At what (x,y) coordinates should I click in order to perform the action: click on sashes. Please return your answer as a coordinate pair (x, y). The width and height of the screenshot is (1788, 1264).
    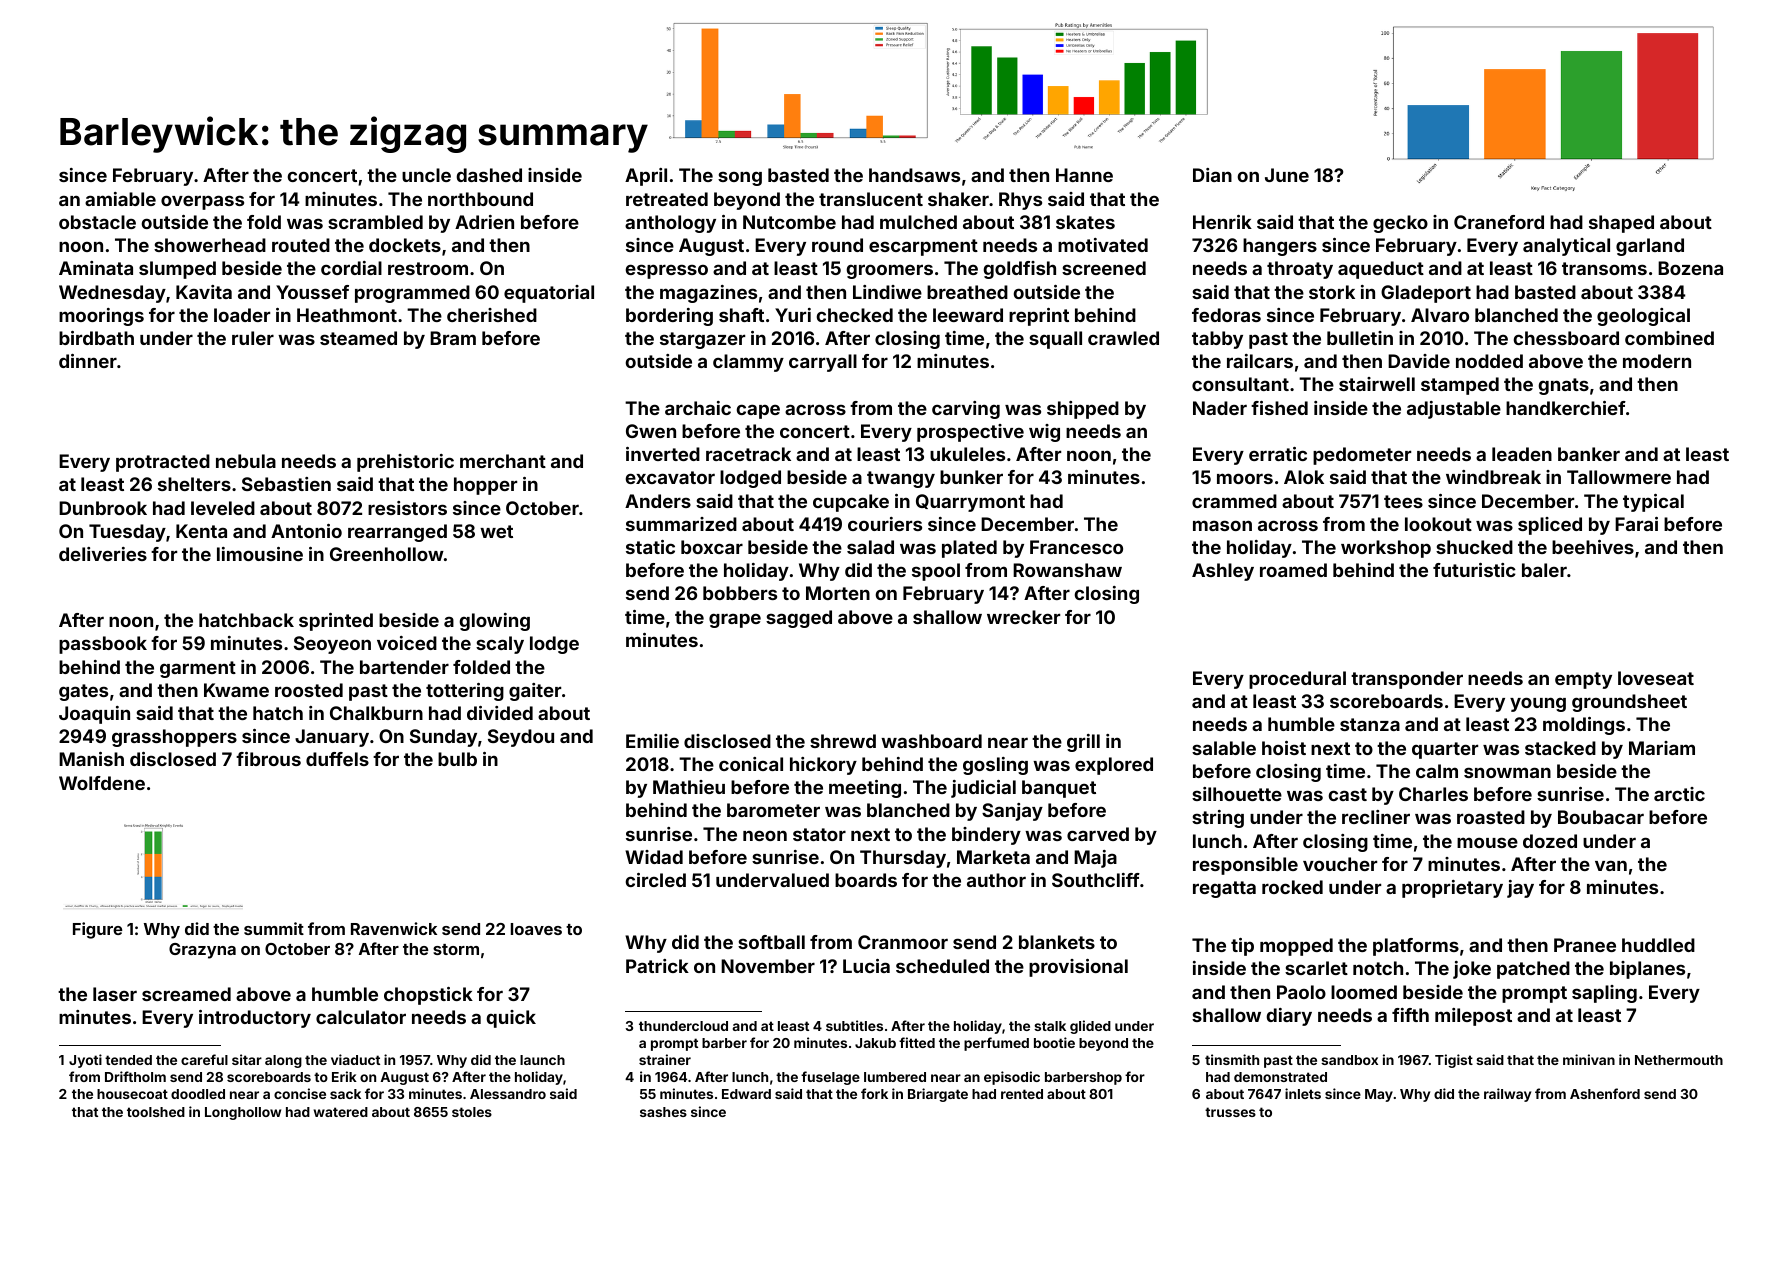
    Looking at the image, I should click on (663, 1112).
